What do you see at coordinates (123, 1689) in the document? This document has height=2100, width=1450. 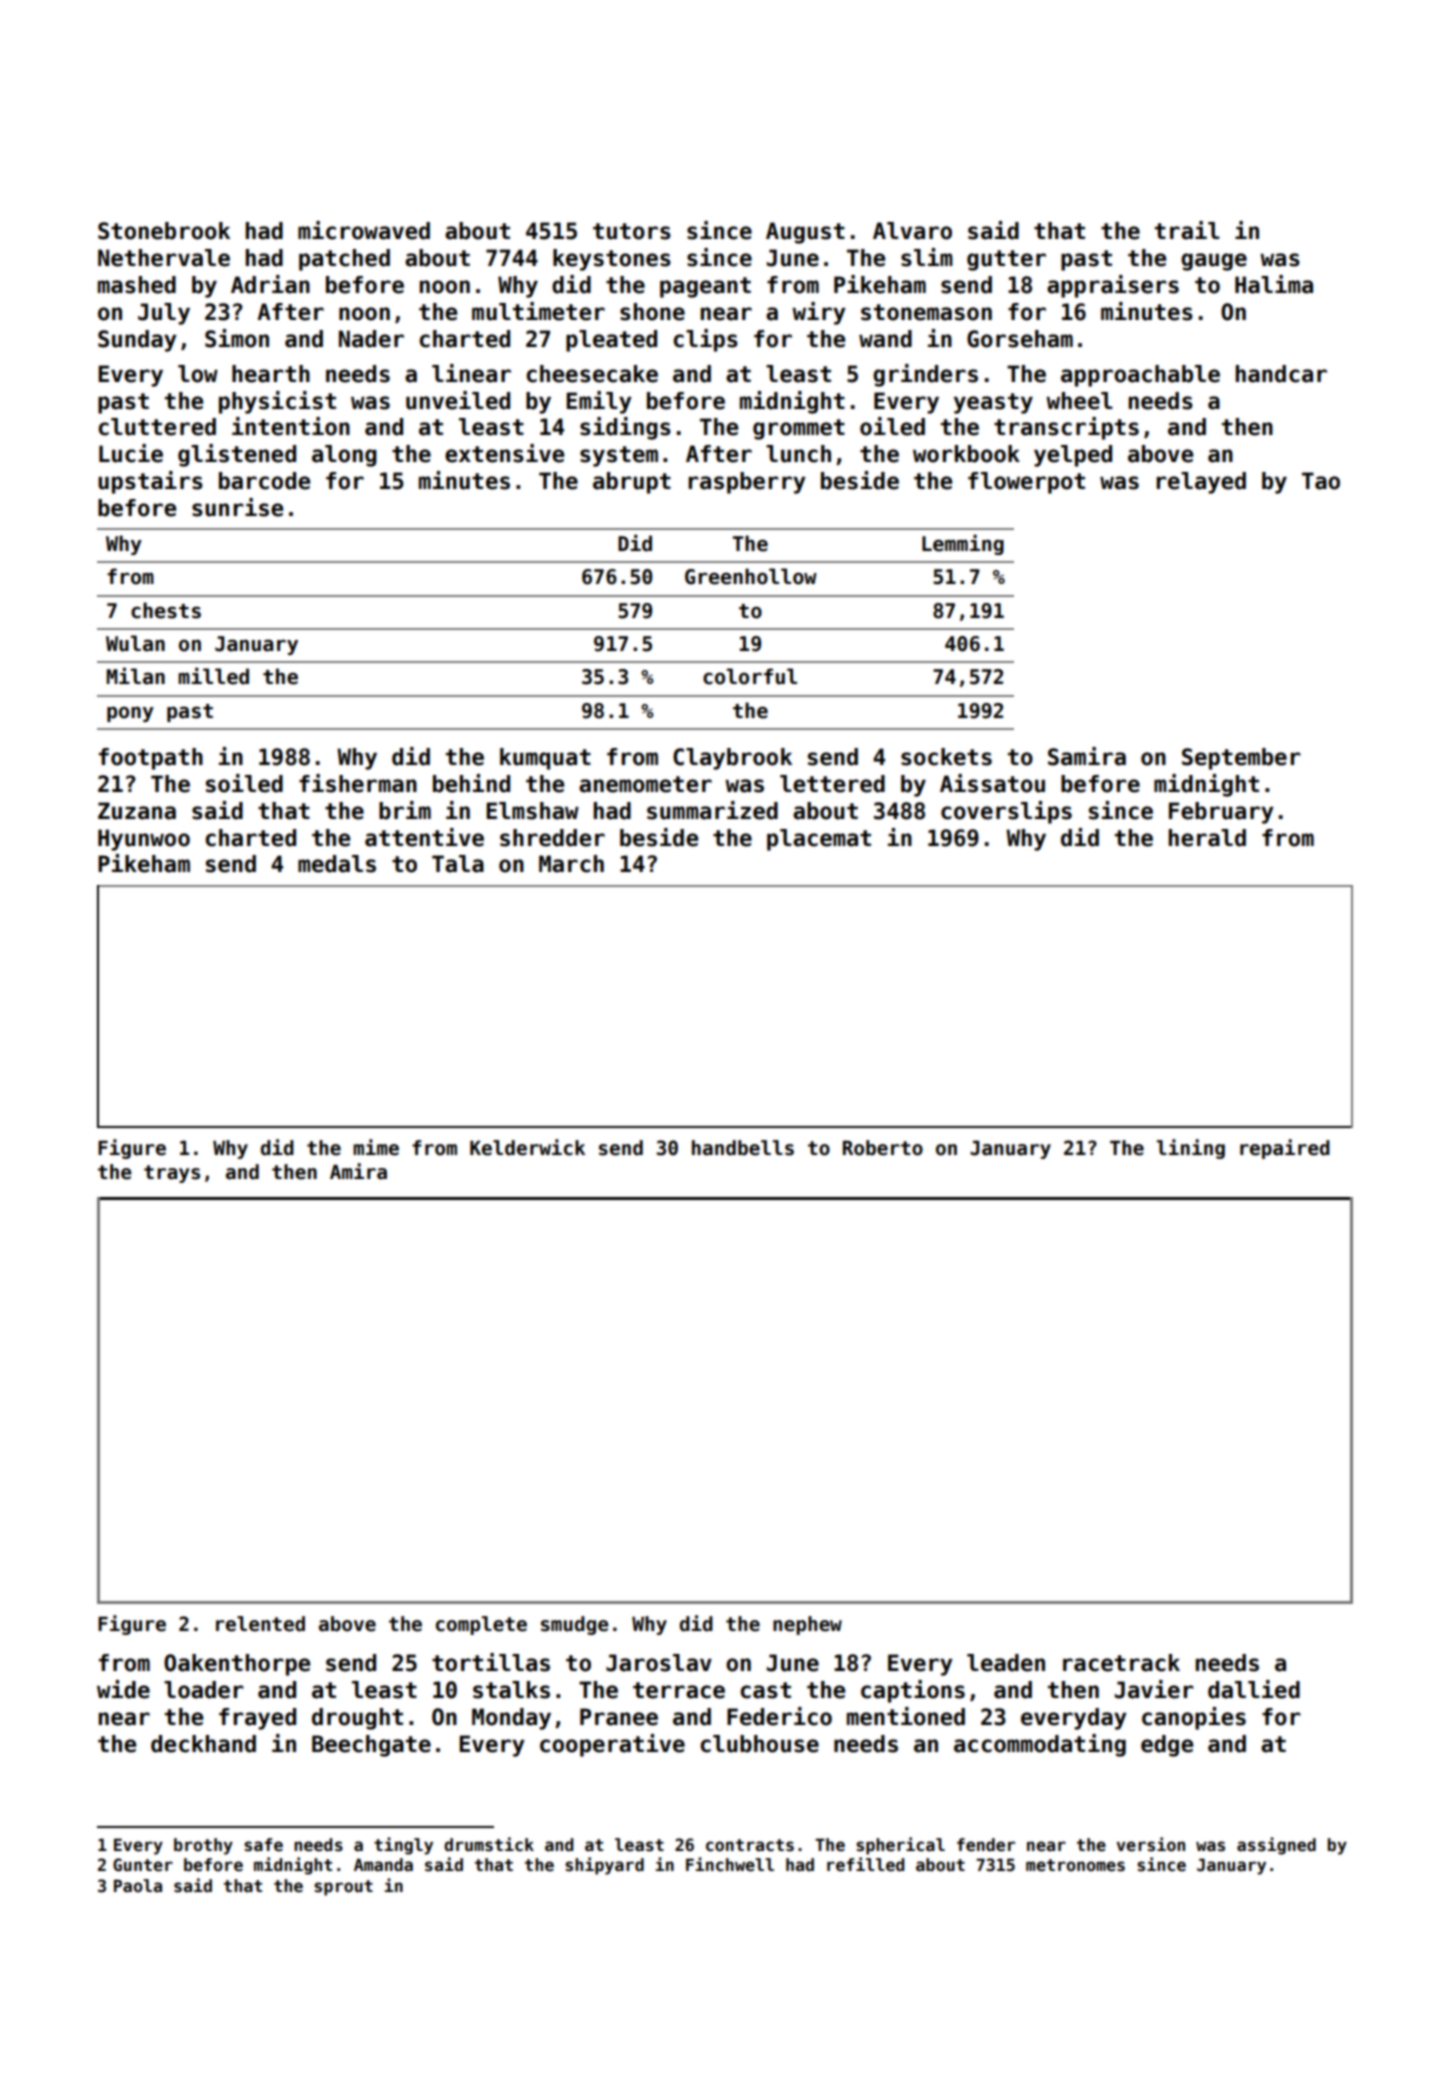 I see `wide` at bounding box center [123, 1689].
